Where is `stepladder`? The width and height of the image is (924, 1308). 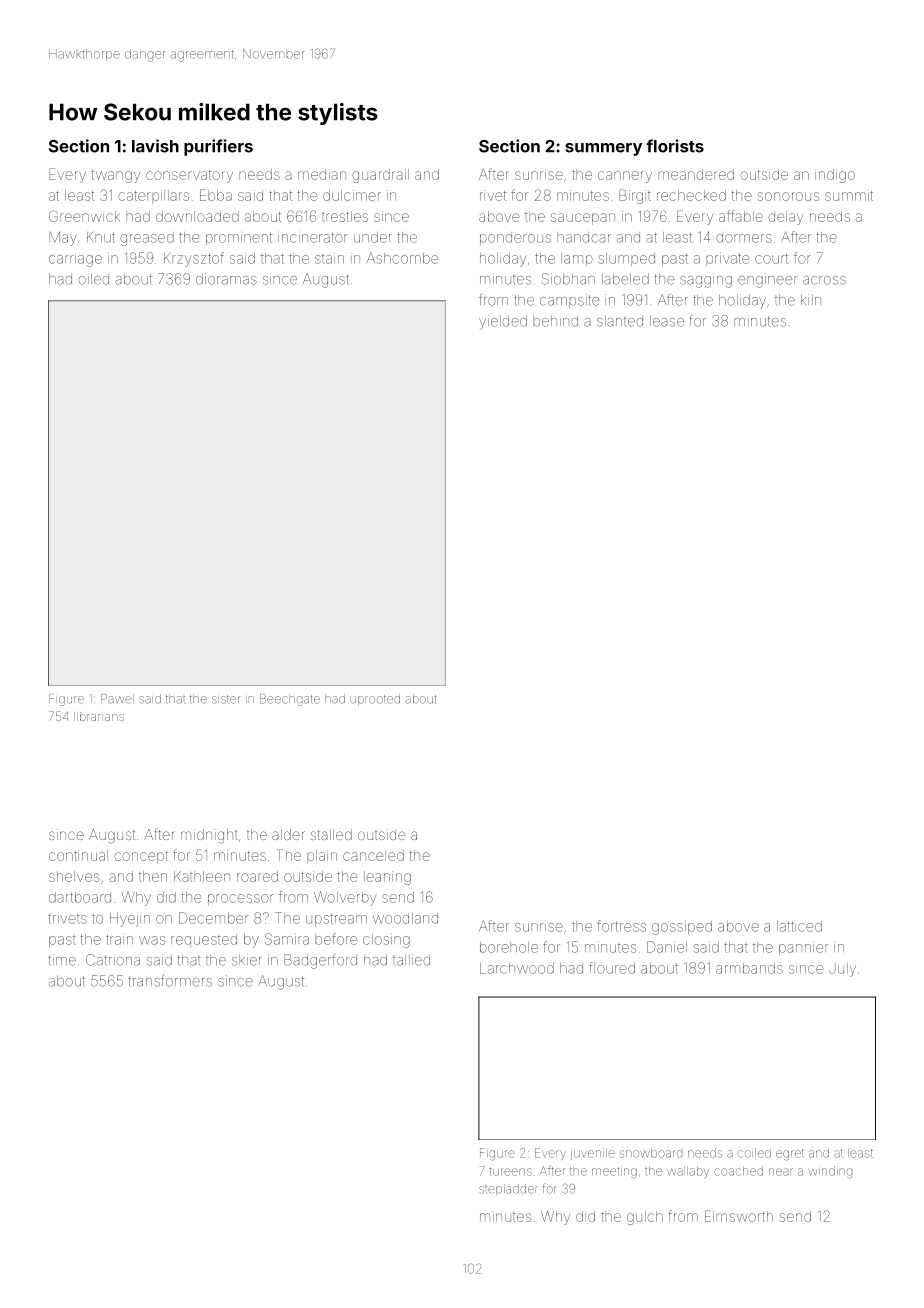
stepladder is located at coordinates (508, 1189).
